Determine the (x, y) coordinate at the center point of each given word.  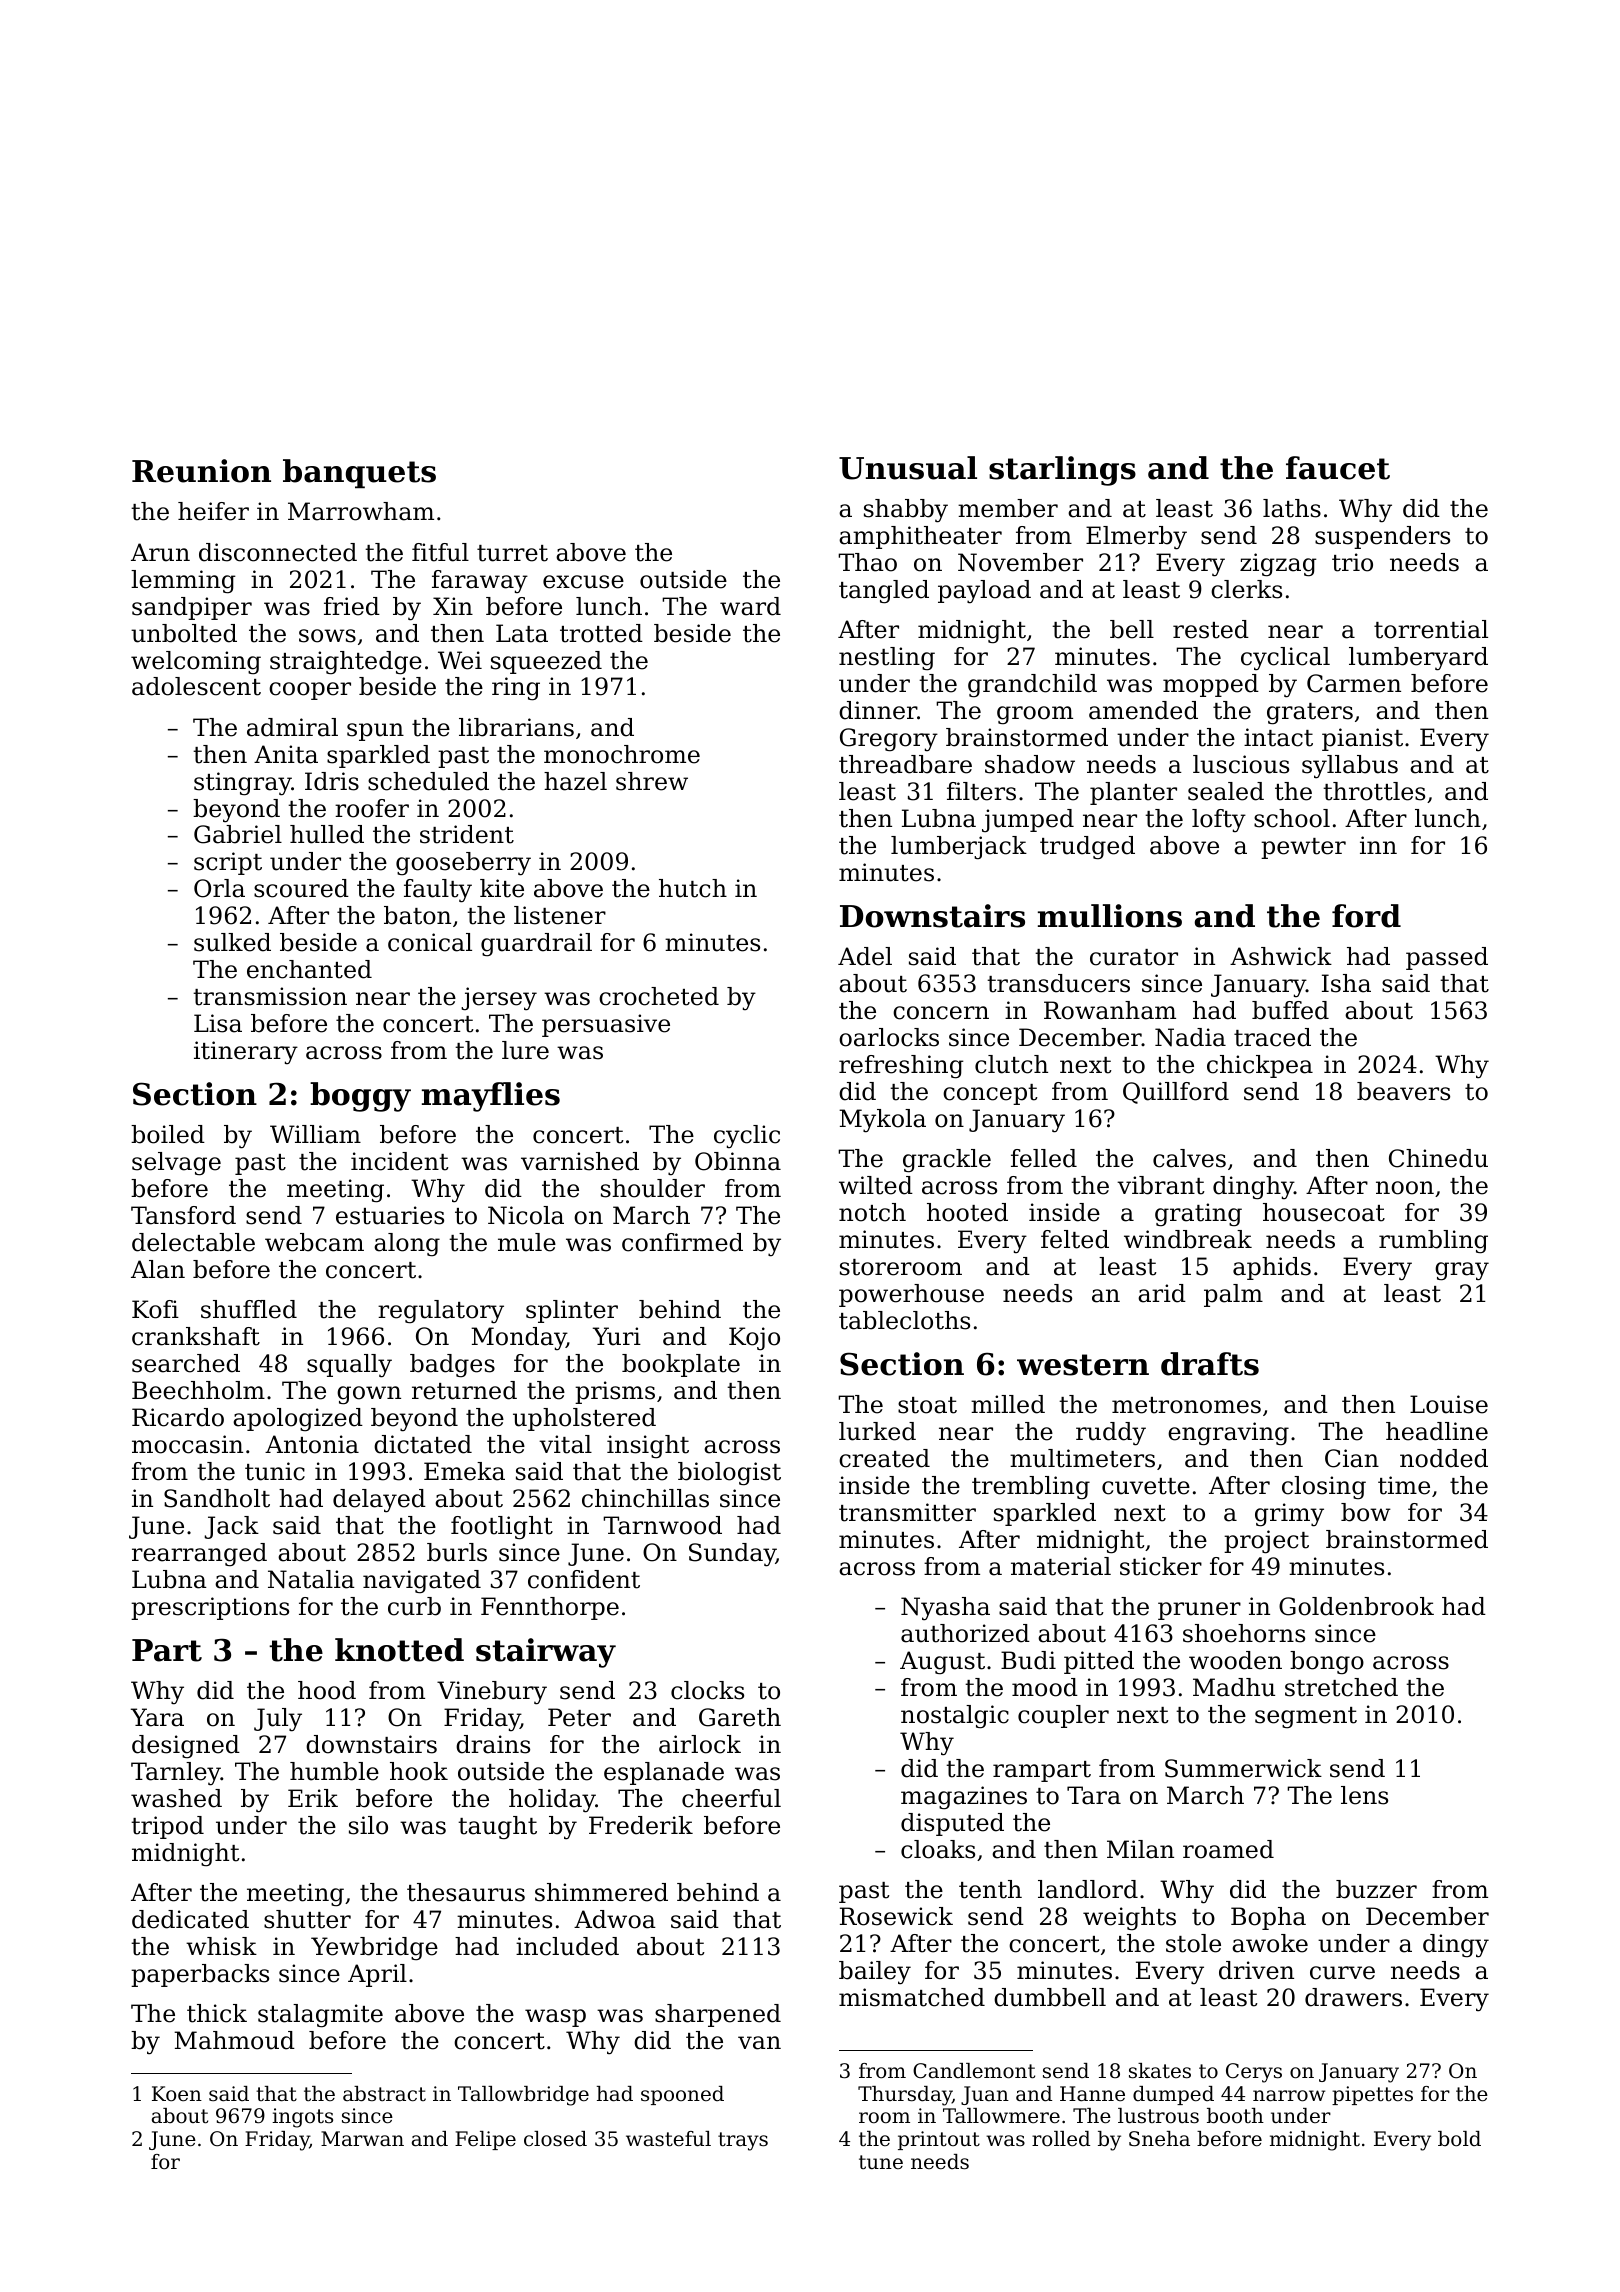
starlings (1062, 471)
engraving (1228, 1434)
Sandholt (217, 1498)
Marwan (362, 2139)
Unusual (908, 468)
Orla (219, 888)
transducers (1058, 983)
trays (743, 2141)
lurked (877, 1431)
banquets (359, 473)
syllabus (1350, 767)
